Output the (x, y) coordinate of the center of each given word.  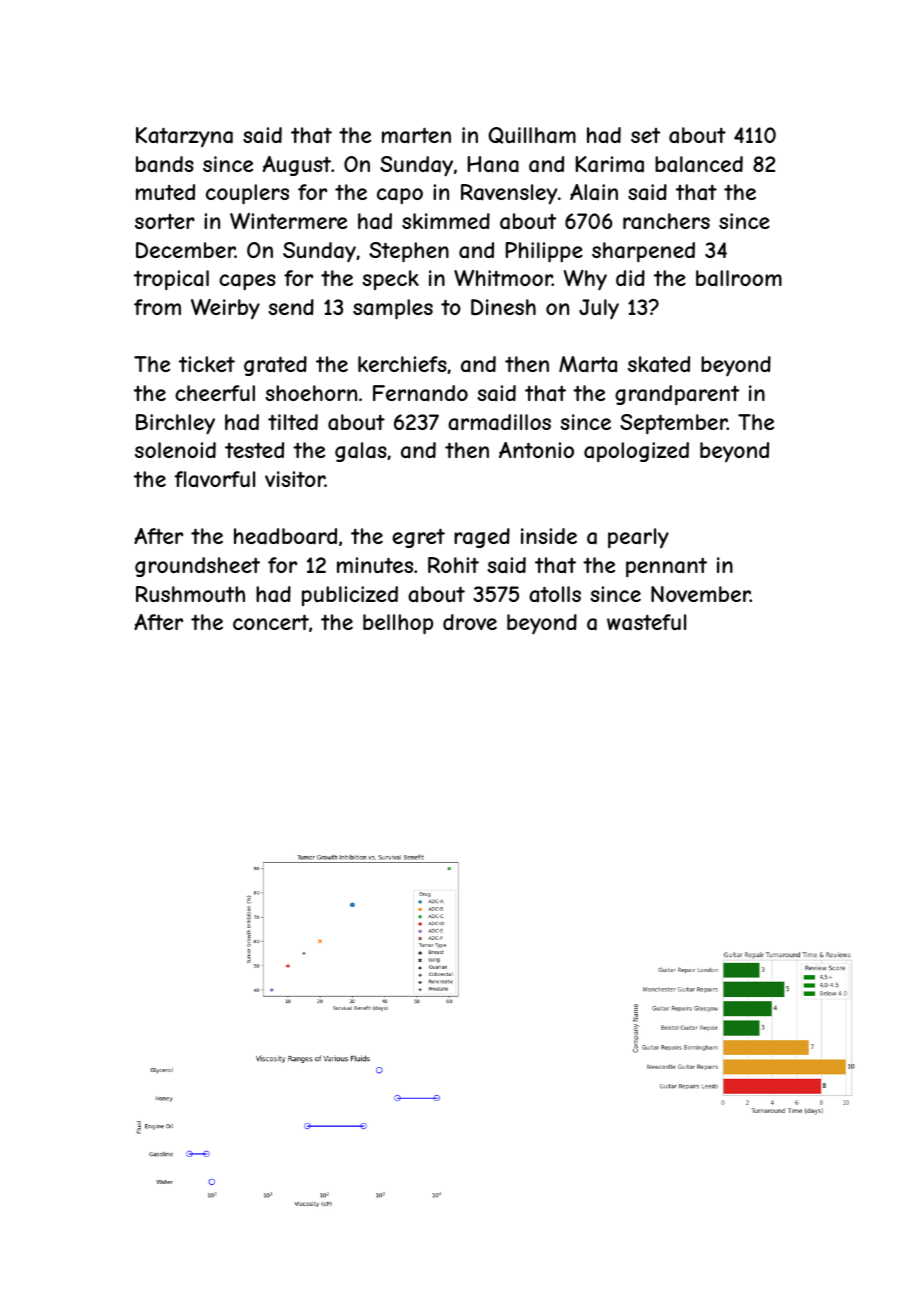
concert (271, 622)
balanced (699, 164)
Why (585, 280)
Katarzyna (184, 137)
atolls (555, 594)
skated (659, 364)
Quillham (532, 135)
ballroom (739, 278)
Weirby (225, 309)
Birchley (175, 424)
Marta (588, 364)
